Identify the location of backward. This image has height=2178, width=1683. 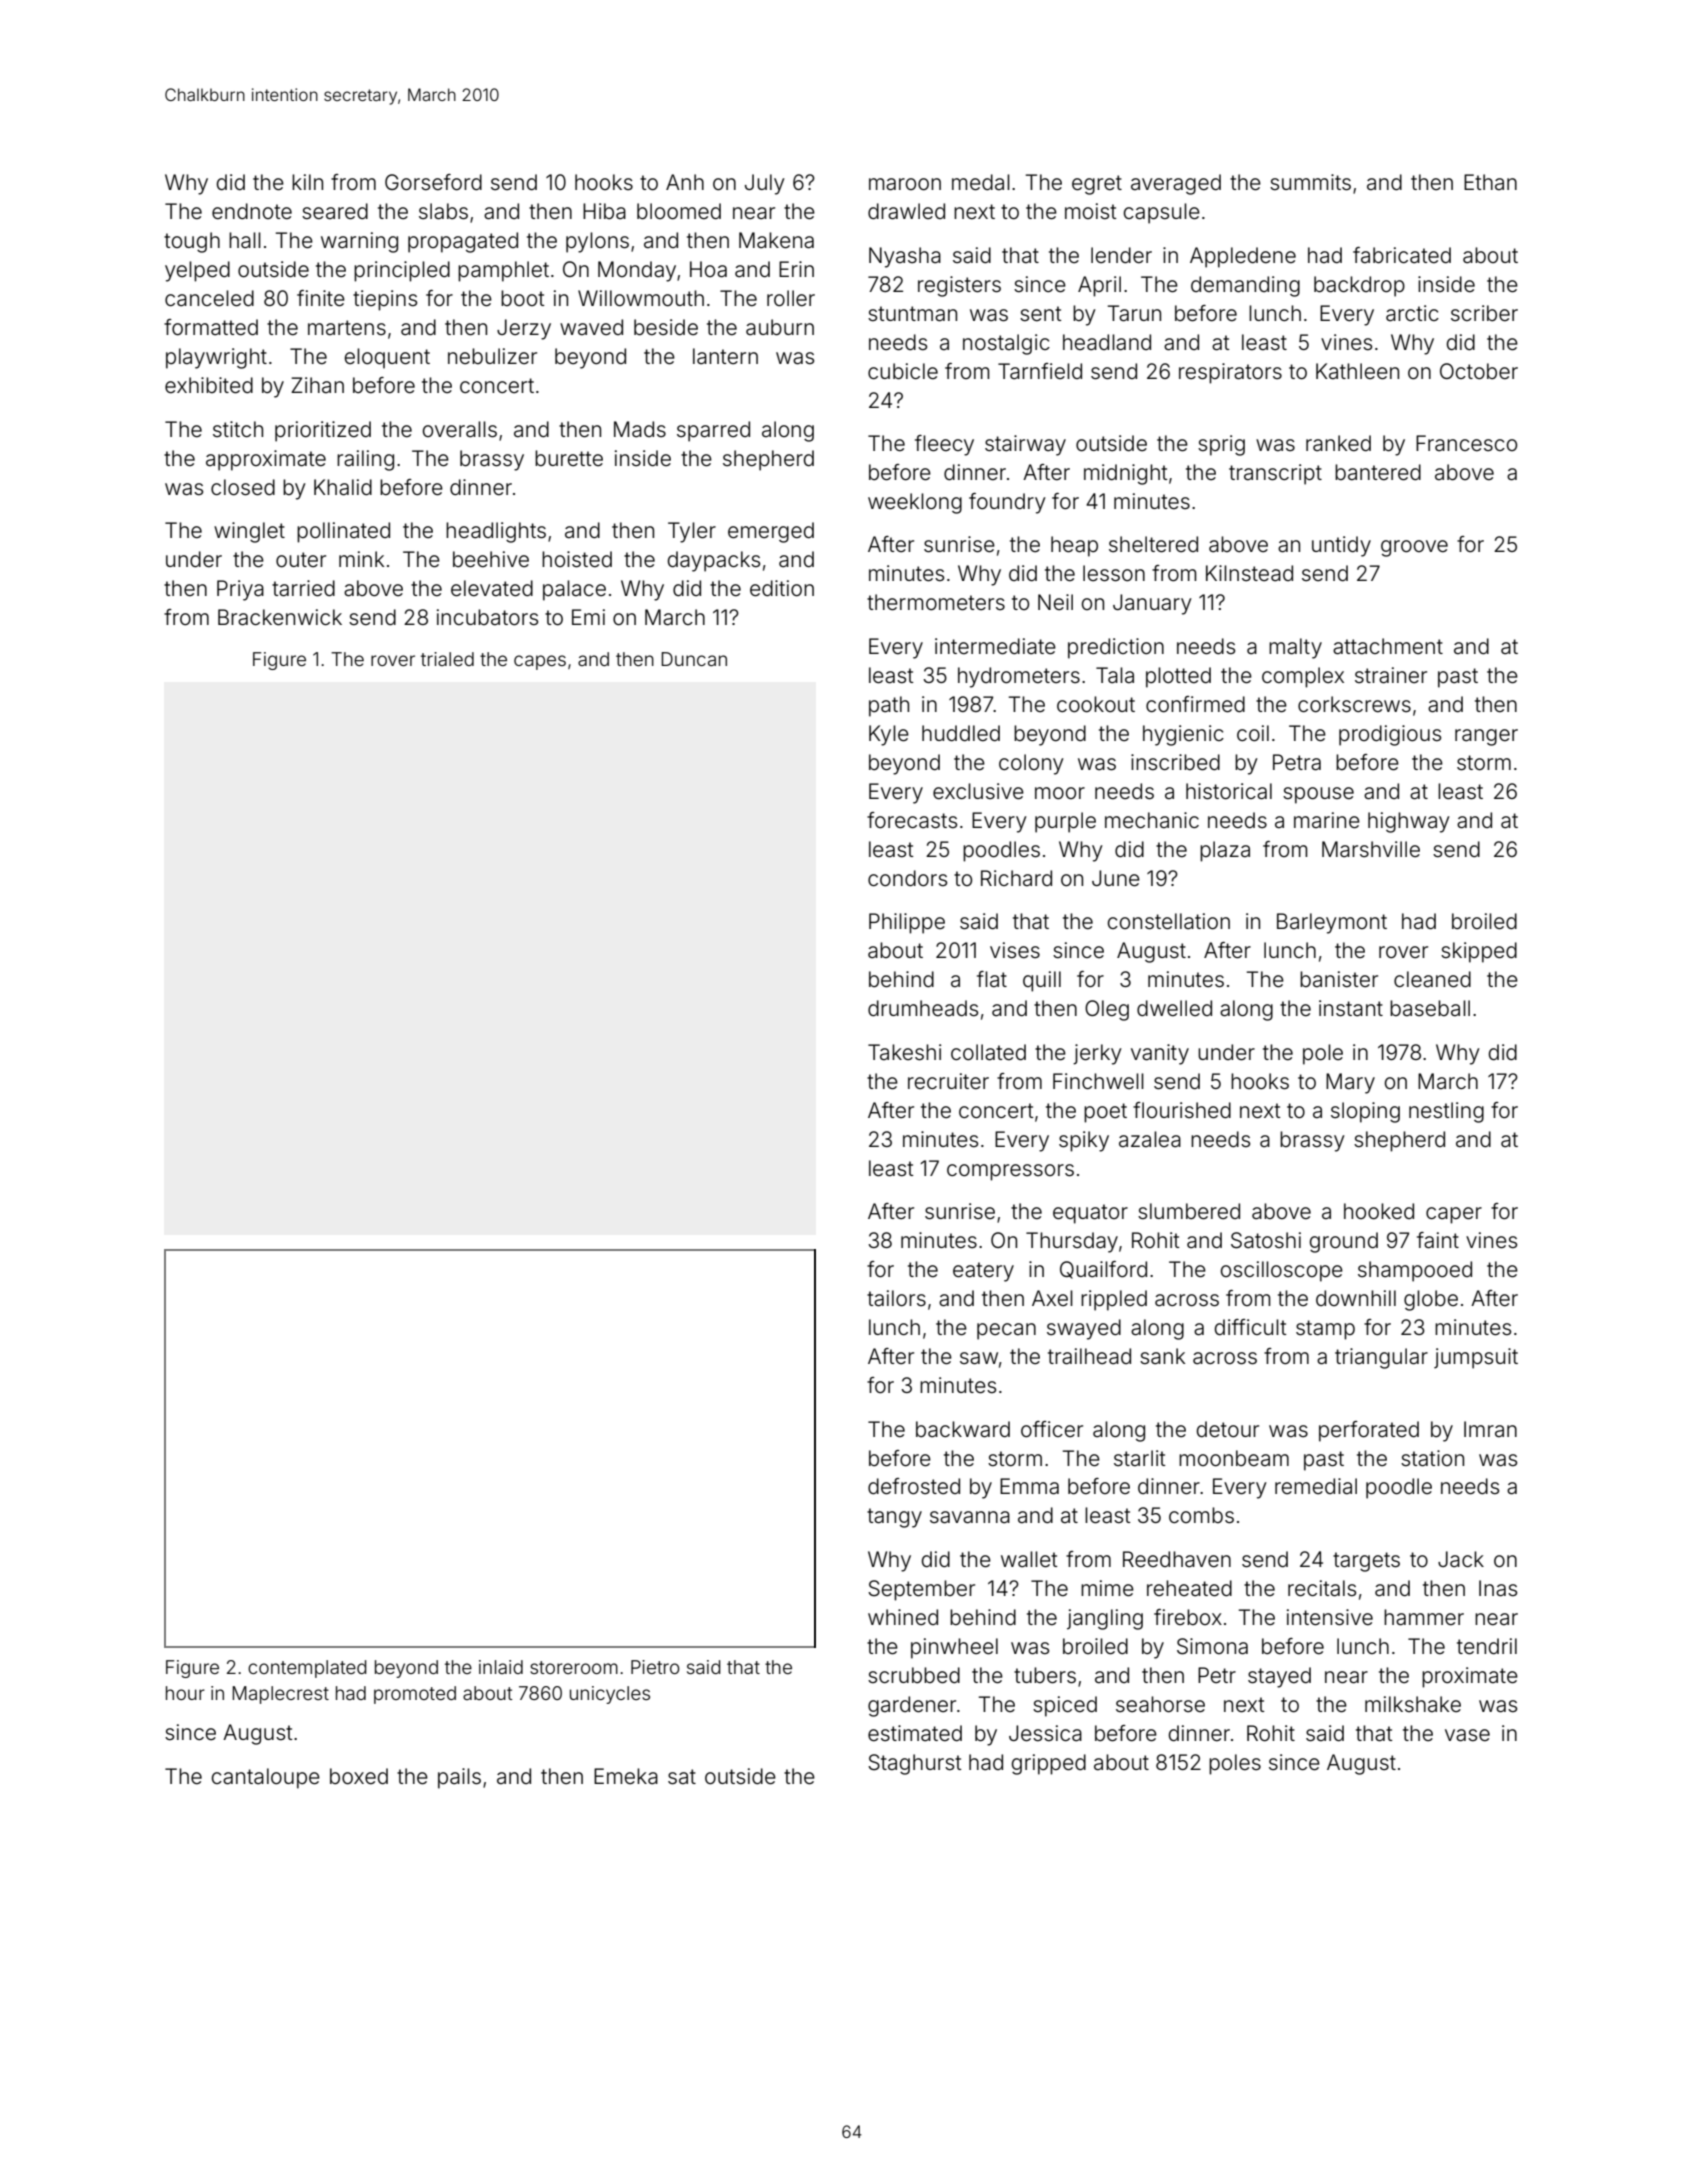
(963, 1429).
